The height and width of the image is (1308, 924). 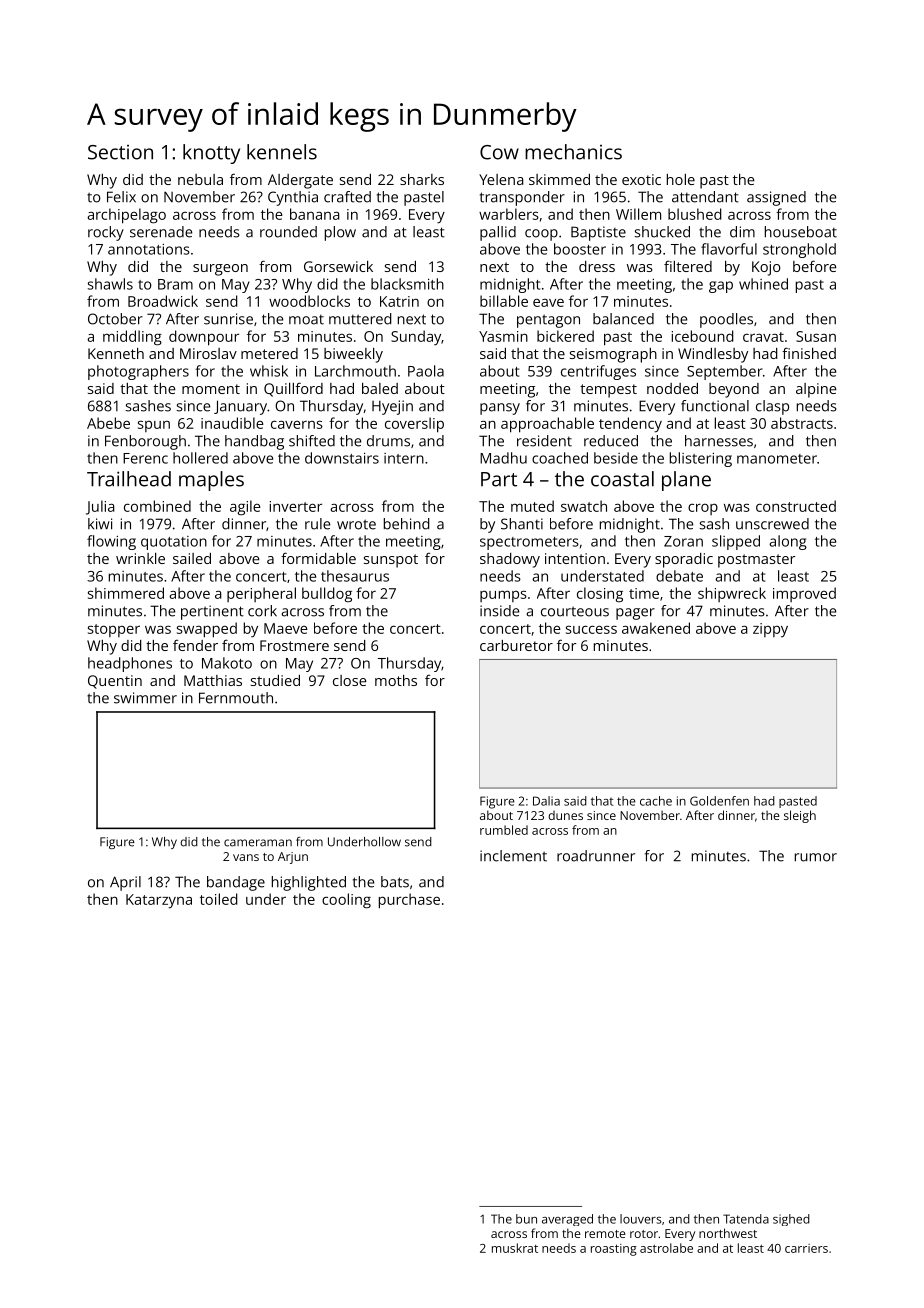 What do you see at coordinates (816, 857) in the image?
I see `rumor` at bounding box center [816, 857].
